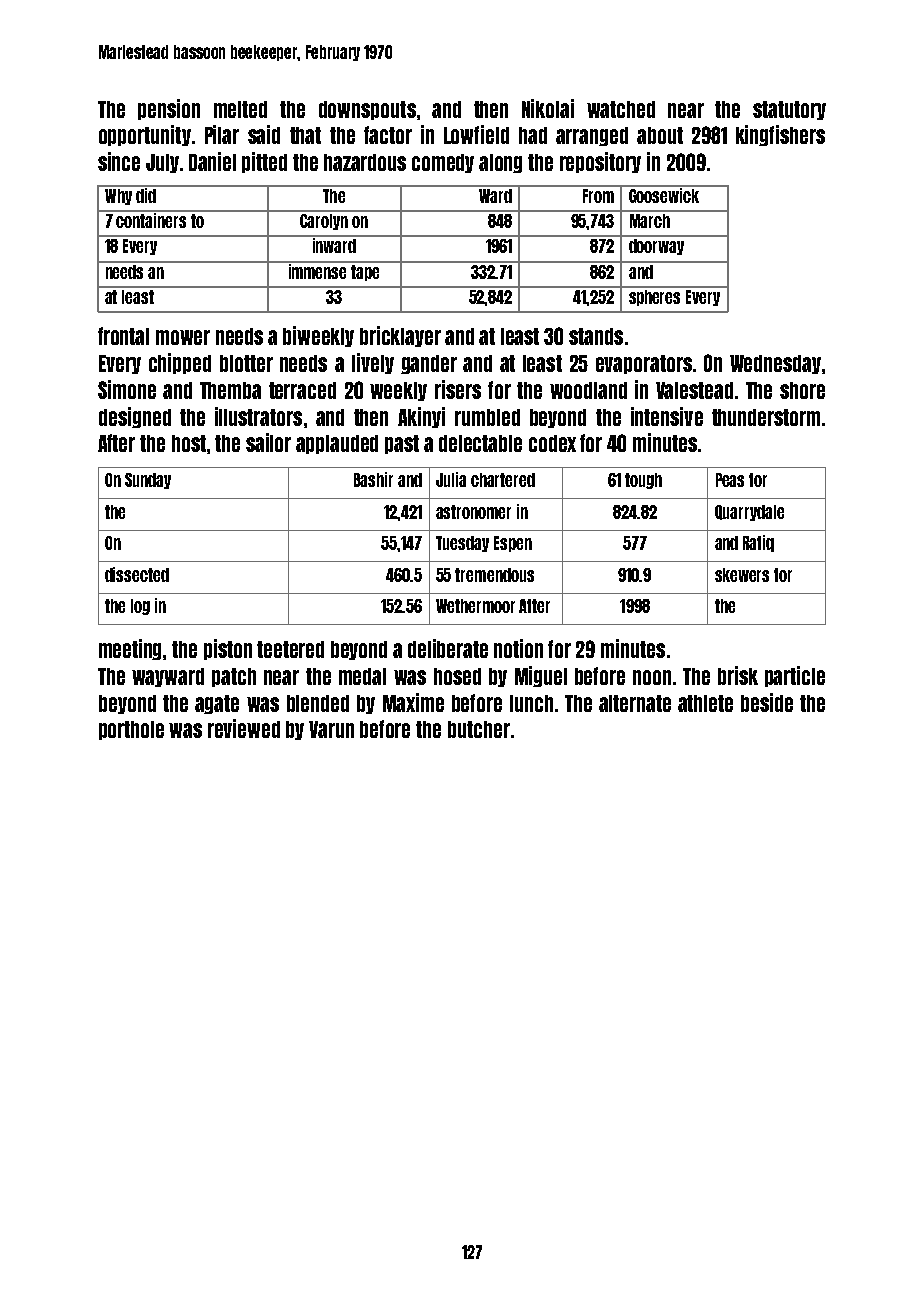  I want to click on downspouts, so click(367, 110).
